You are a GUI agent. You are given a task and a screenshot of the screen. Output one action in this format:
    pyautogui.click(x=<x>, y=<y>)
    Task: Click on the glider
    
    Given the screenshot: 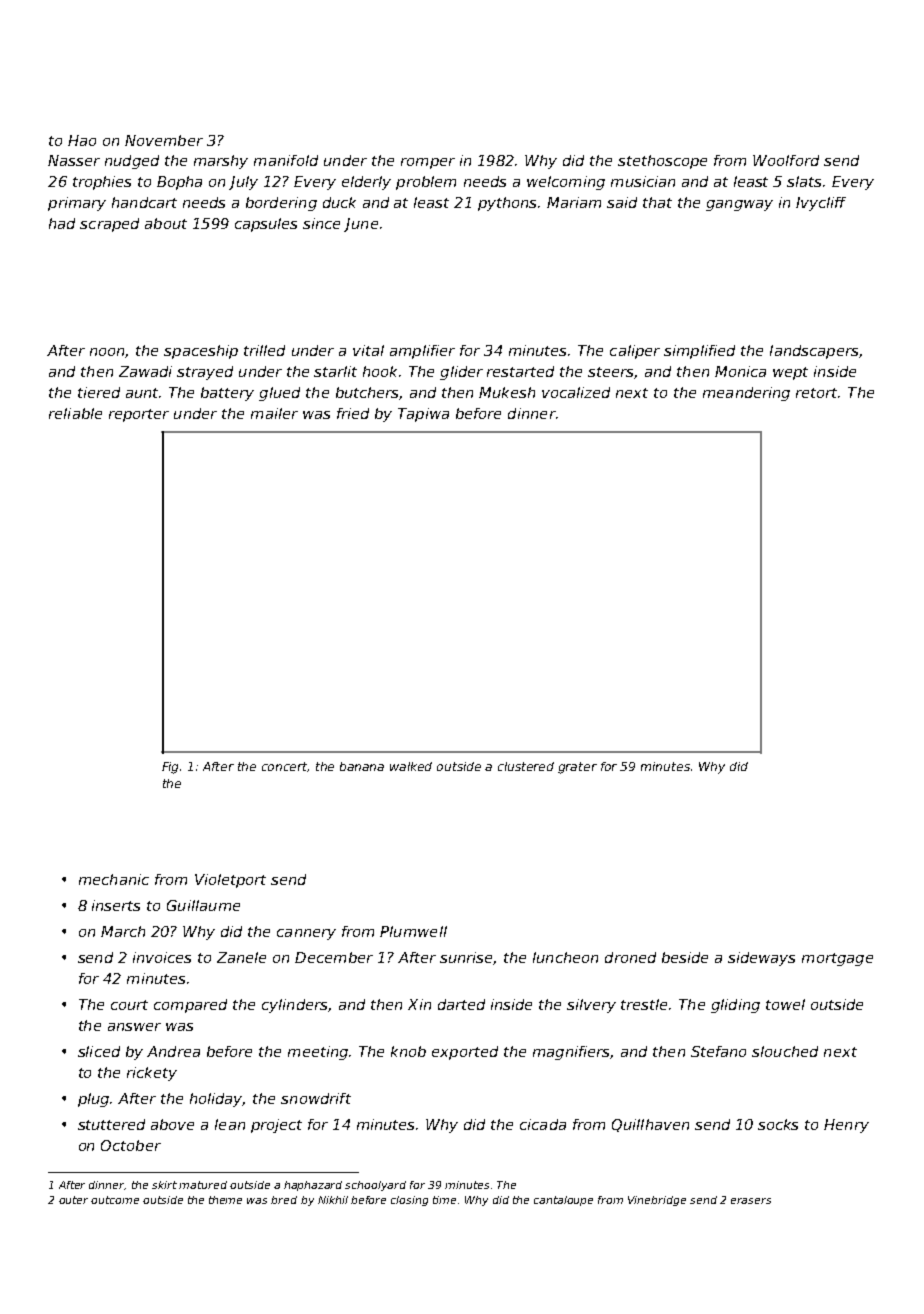 What is the action you would take?
    pyautogui.click(x=461, y=373)
